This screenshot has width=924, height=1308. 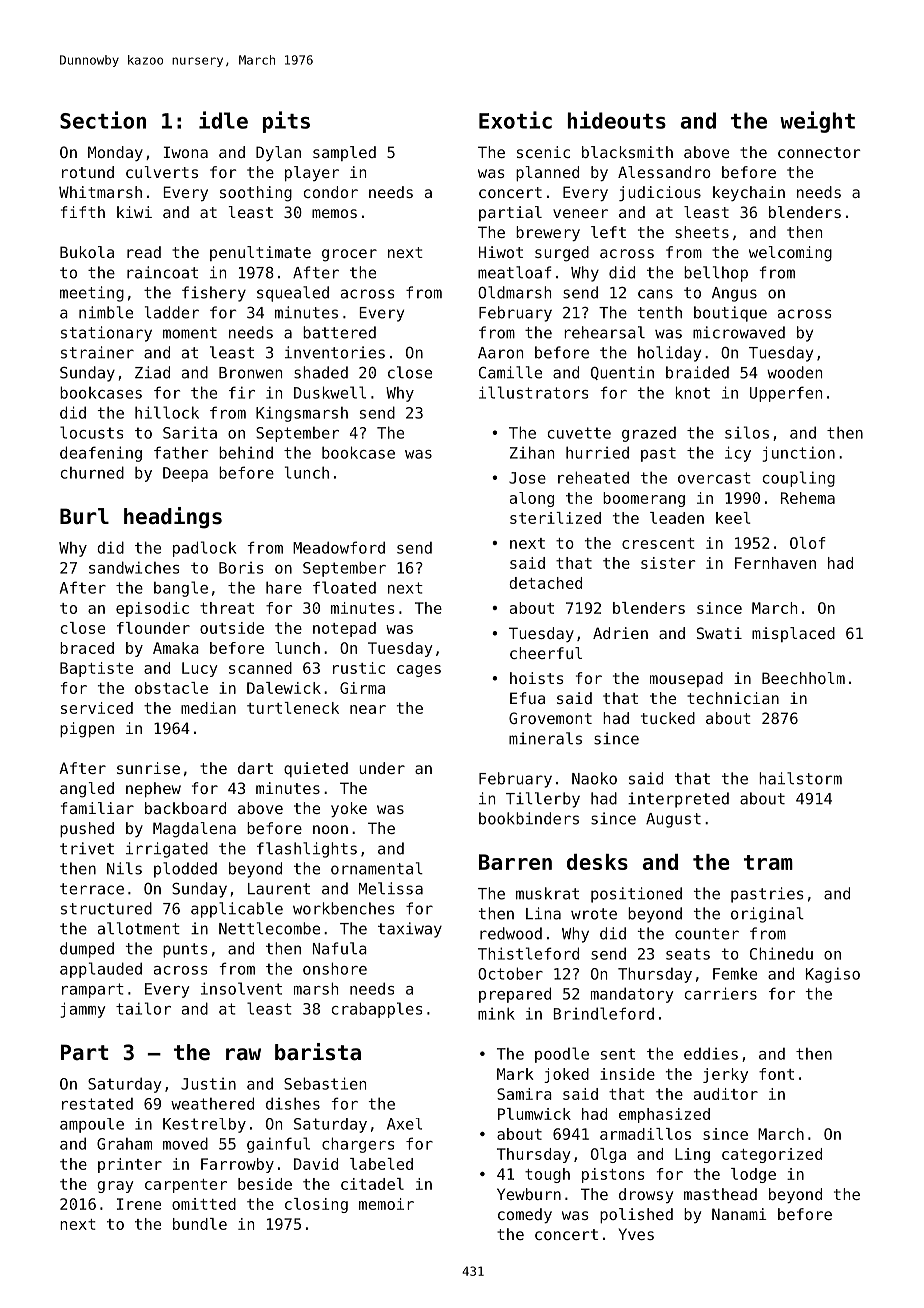 I want to click on emphasized, so click(x=664, y=1115).
